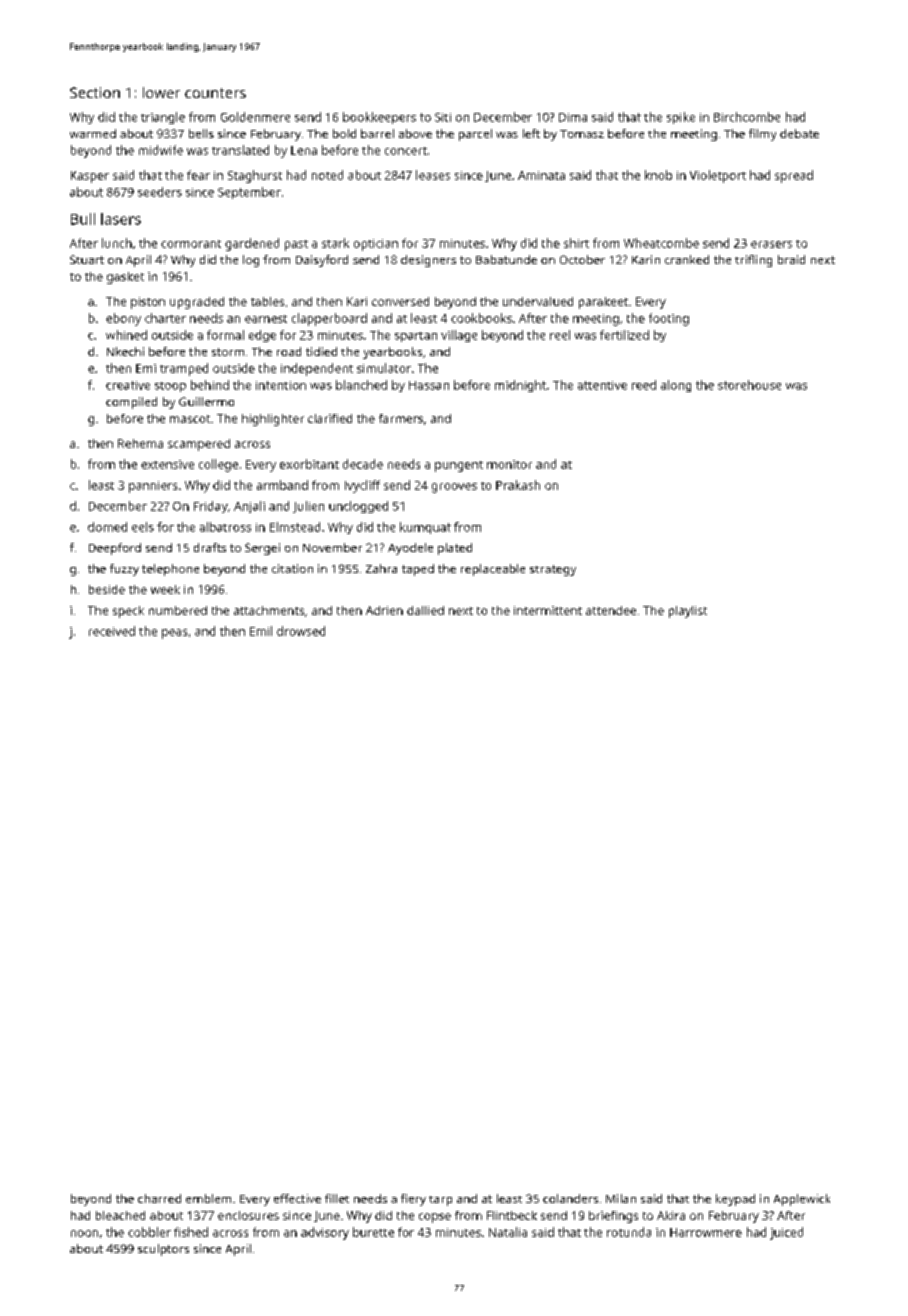 This screenshot has width=908, height=1316. Describe the element at coordinates (261, 631) in the screenshot. I see `Emil` at that location.
